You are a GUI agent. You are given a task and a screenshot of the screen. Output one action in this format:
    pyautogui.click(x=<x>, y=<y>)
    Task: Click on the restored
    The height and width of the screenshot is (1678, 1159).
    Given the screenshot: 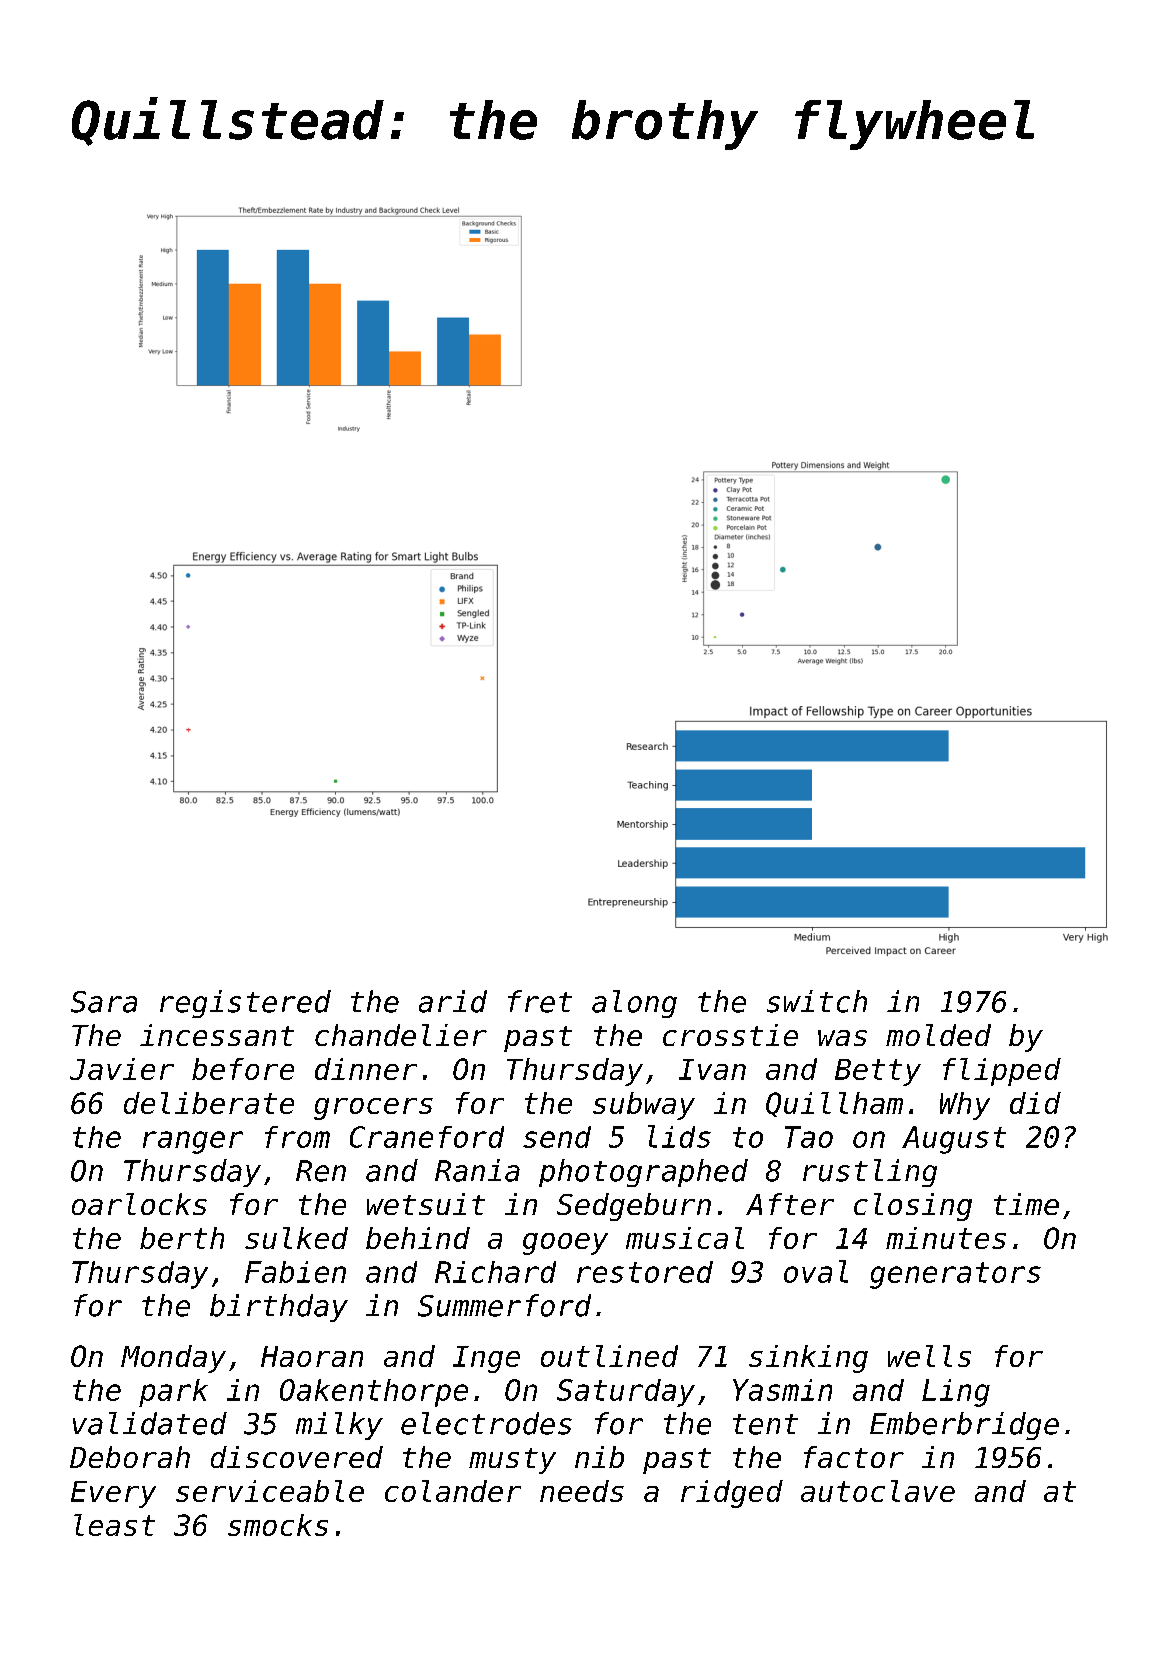 What is the action you would take?
    pyautogui.click(x=645, y=1272)
